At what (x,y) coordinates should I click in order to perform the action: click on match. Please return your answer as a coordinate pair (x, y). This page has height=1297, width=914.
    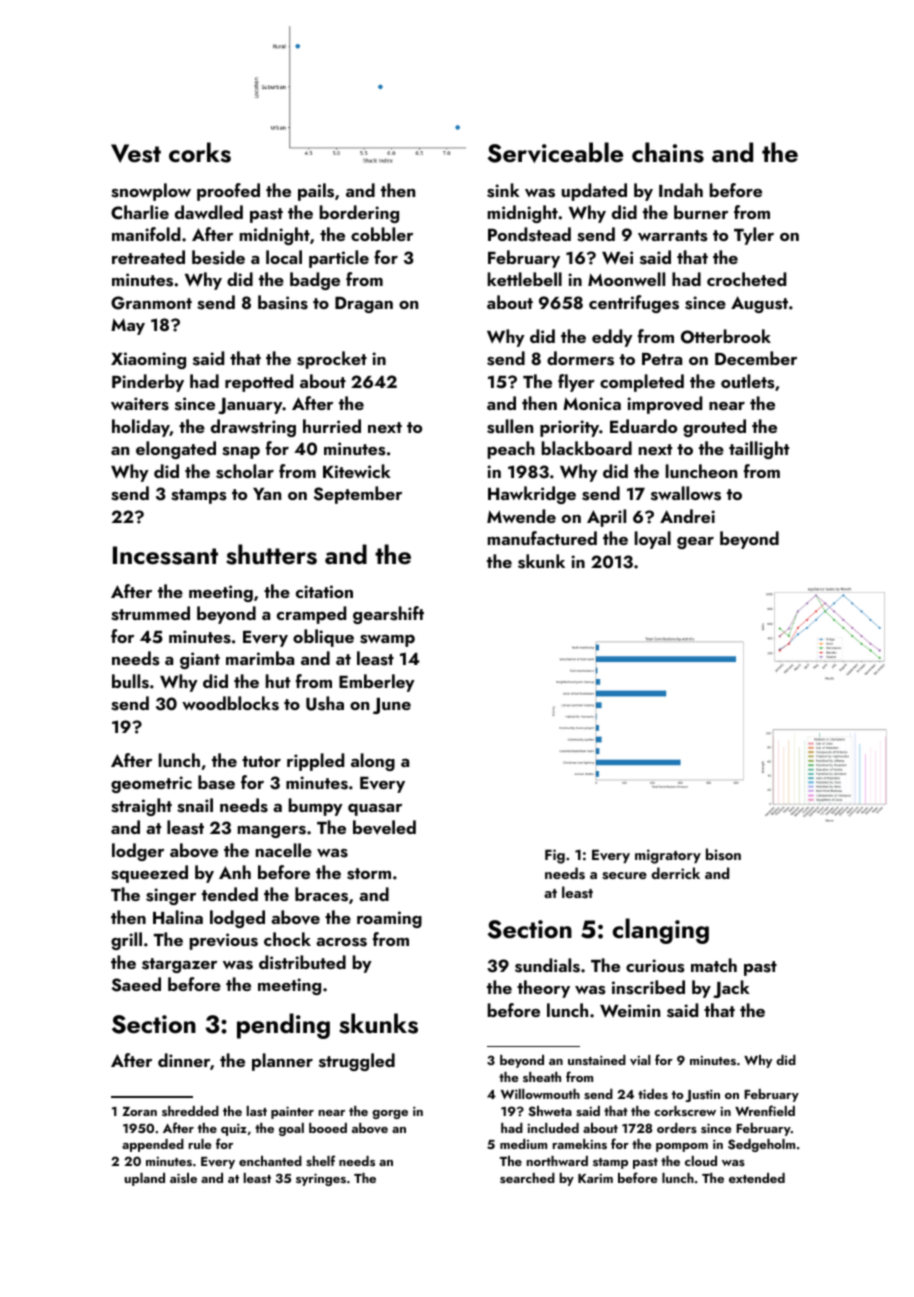
    Looking at the image, I should click on (714, 965).
